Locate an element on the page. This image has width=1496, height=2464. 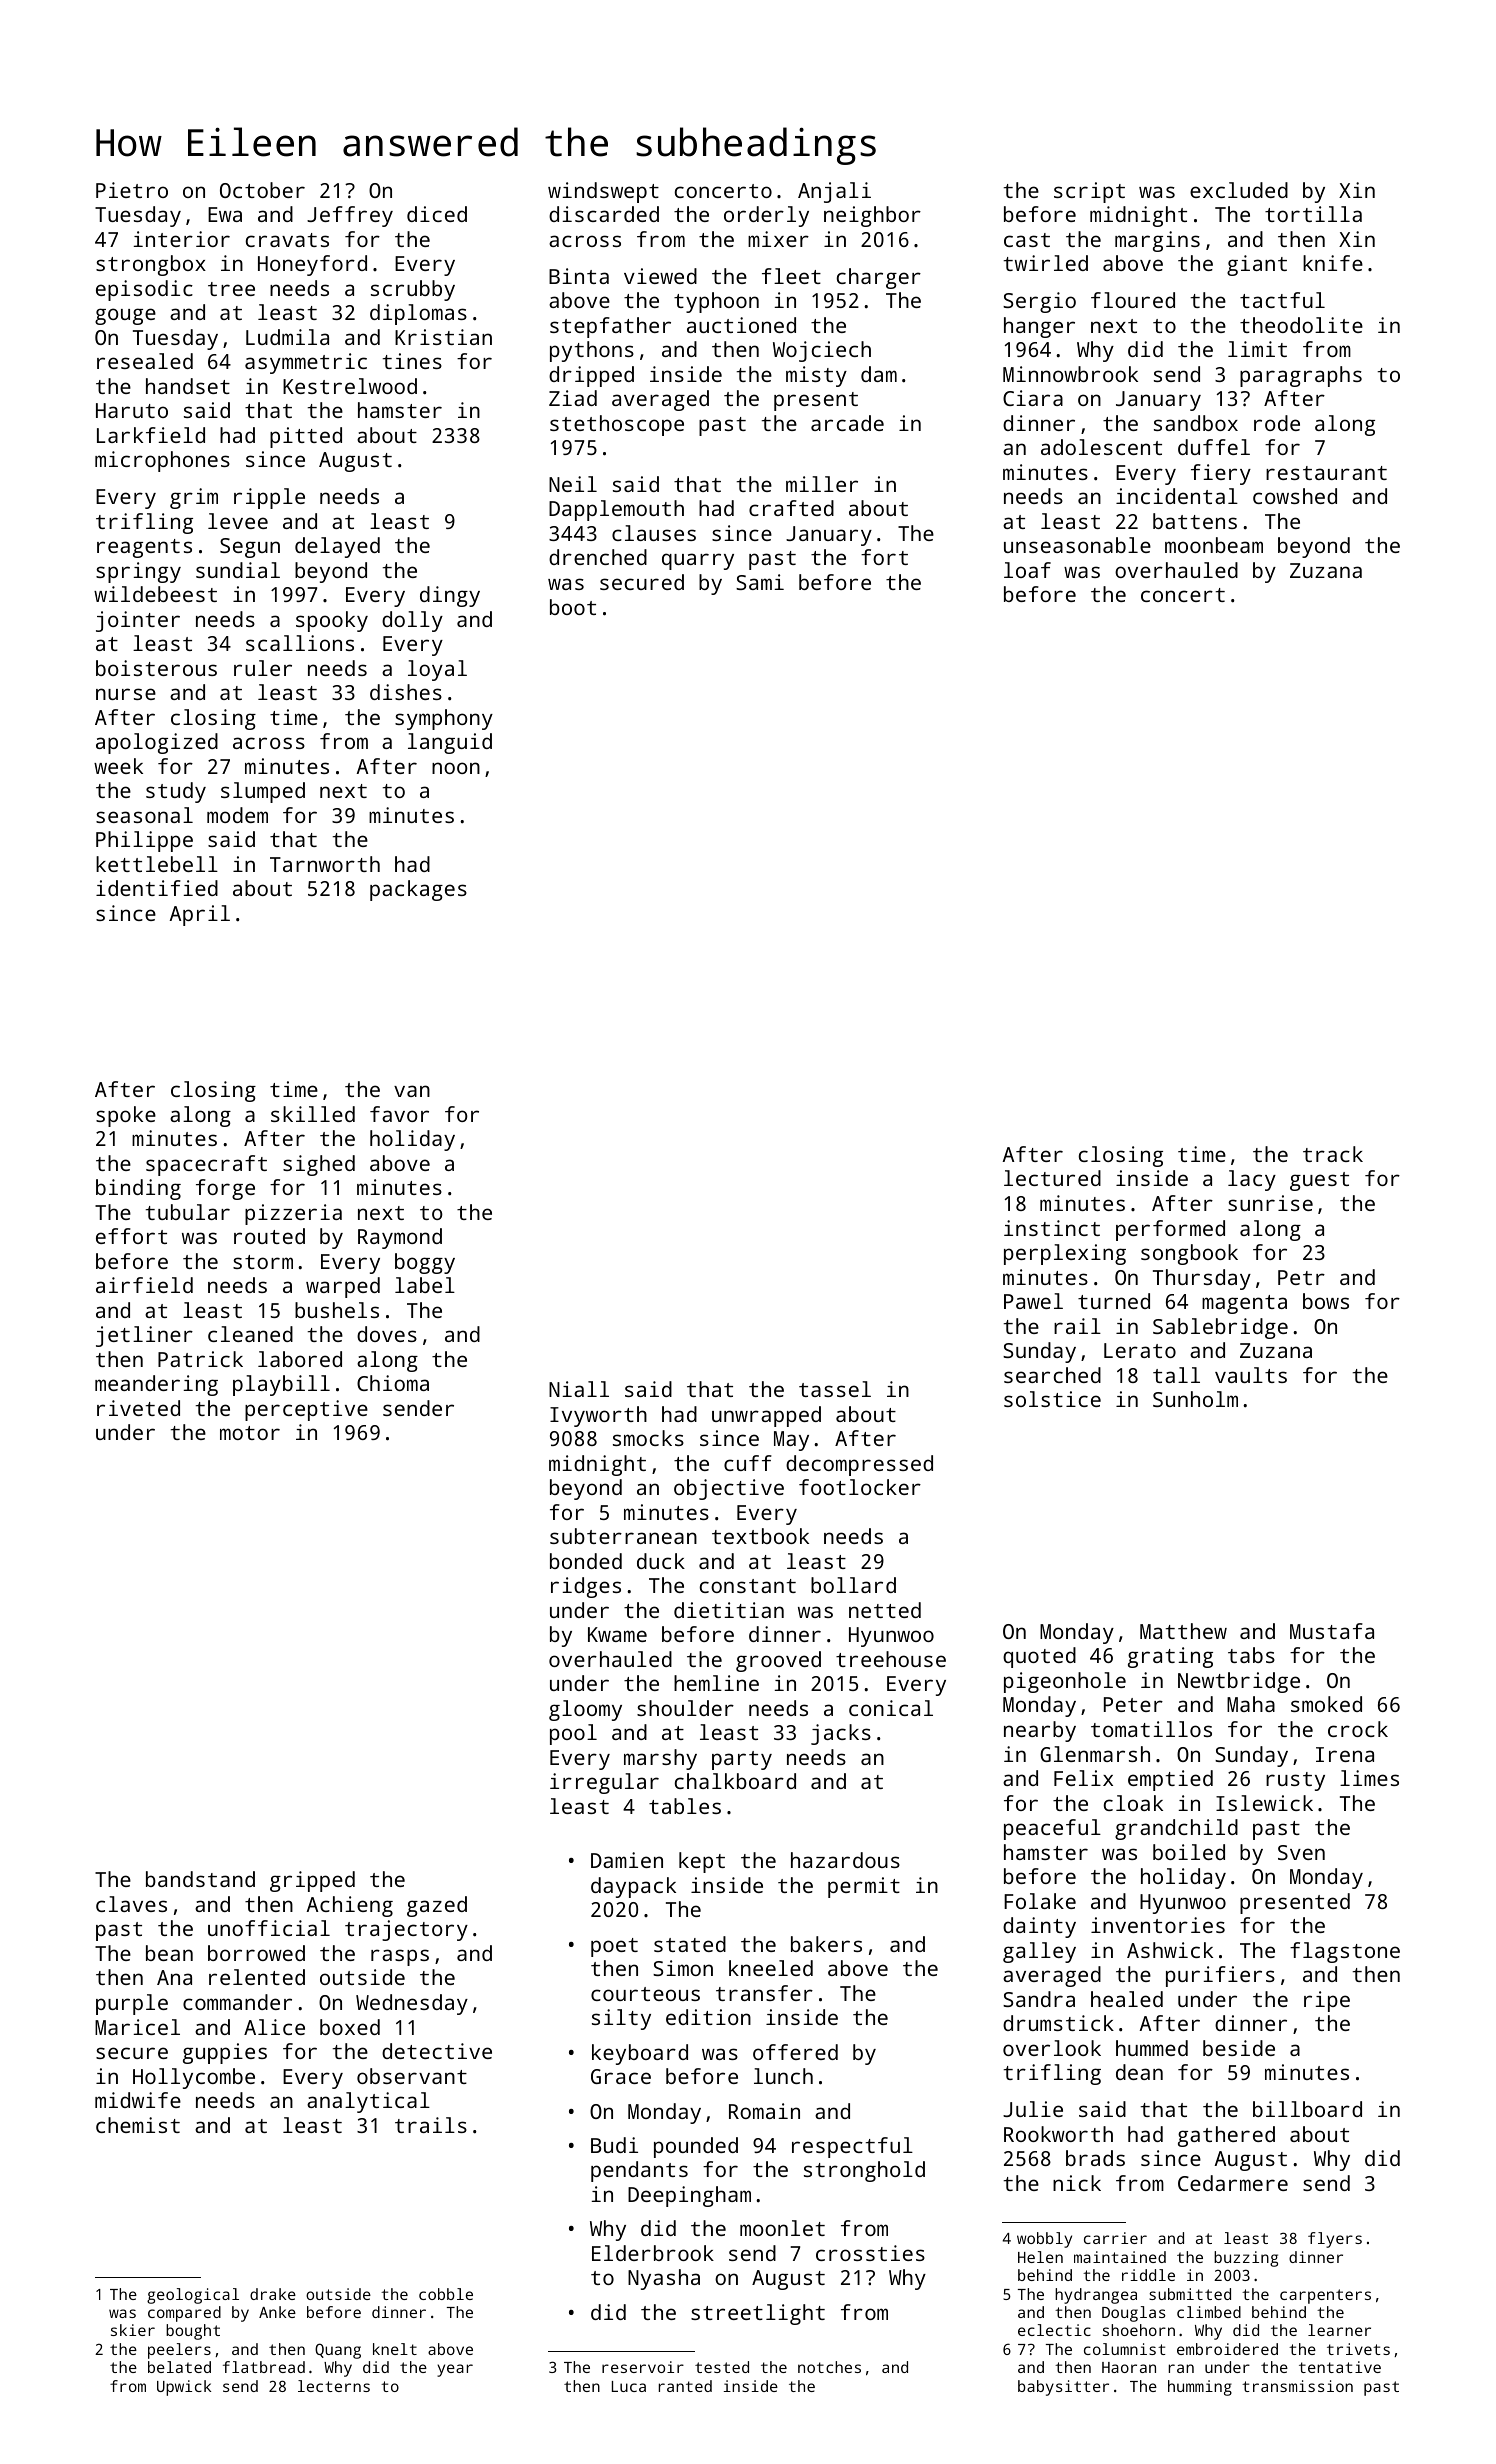
moonbeam is located at coordinates (1214, 545).
